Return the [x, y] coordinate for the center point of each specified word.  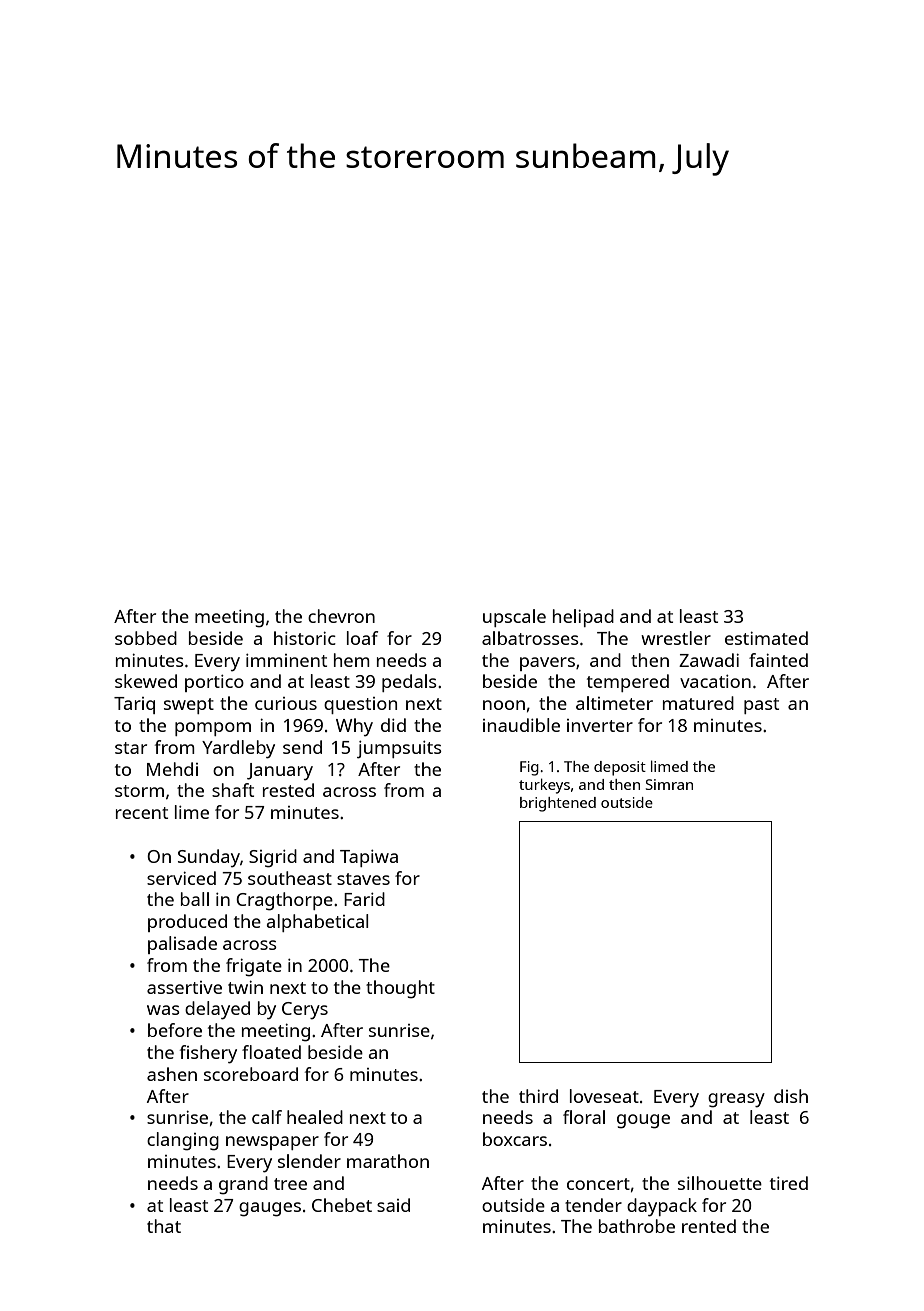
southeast [290, 878]
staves [363, 879]
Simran [669, 784]
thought [400, 989]
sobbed [146, 638]
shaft [233, 790]
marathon [388, 1161]
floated [271, 1052]
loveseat [604, 1096]
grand [243, 1185]
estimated [766, 638]
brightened [558, 804]
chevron [341, 616]
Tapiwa [369, 858]
